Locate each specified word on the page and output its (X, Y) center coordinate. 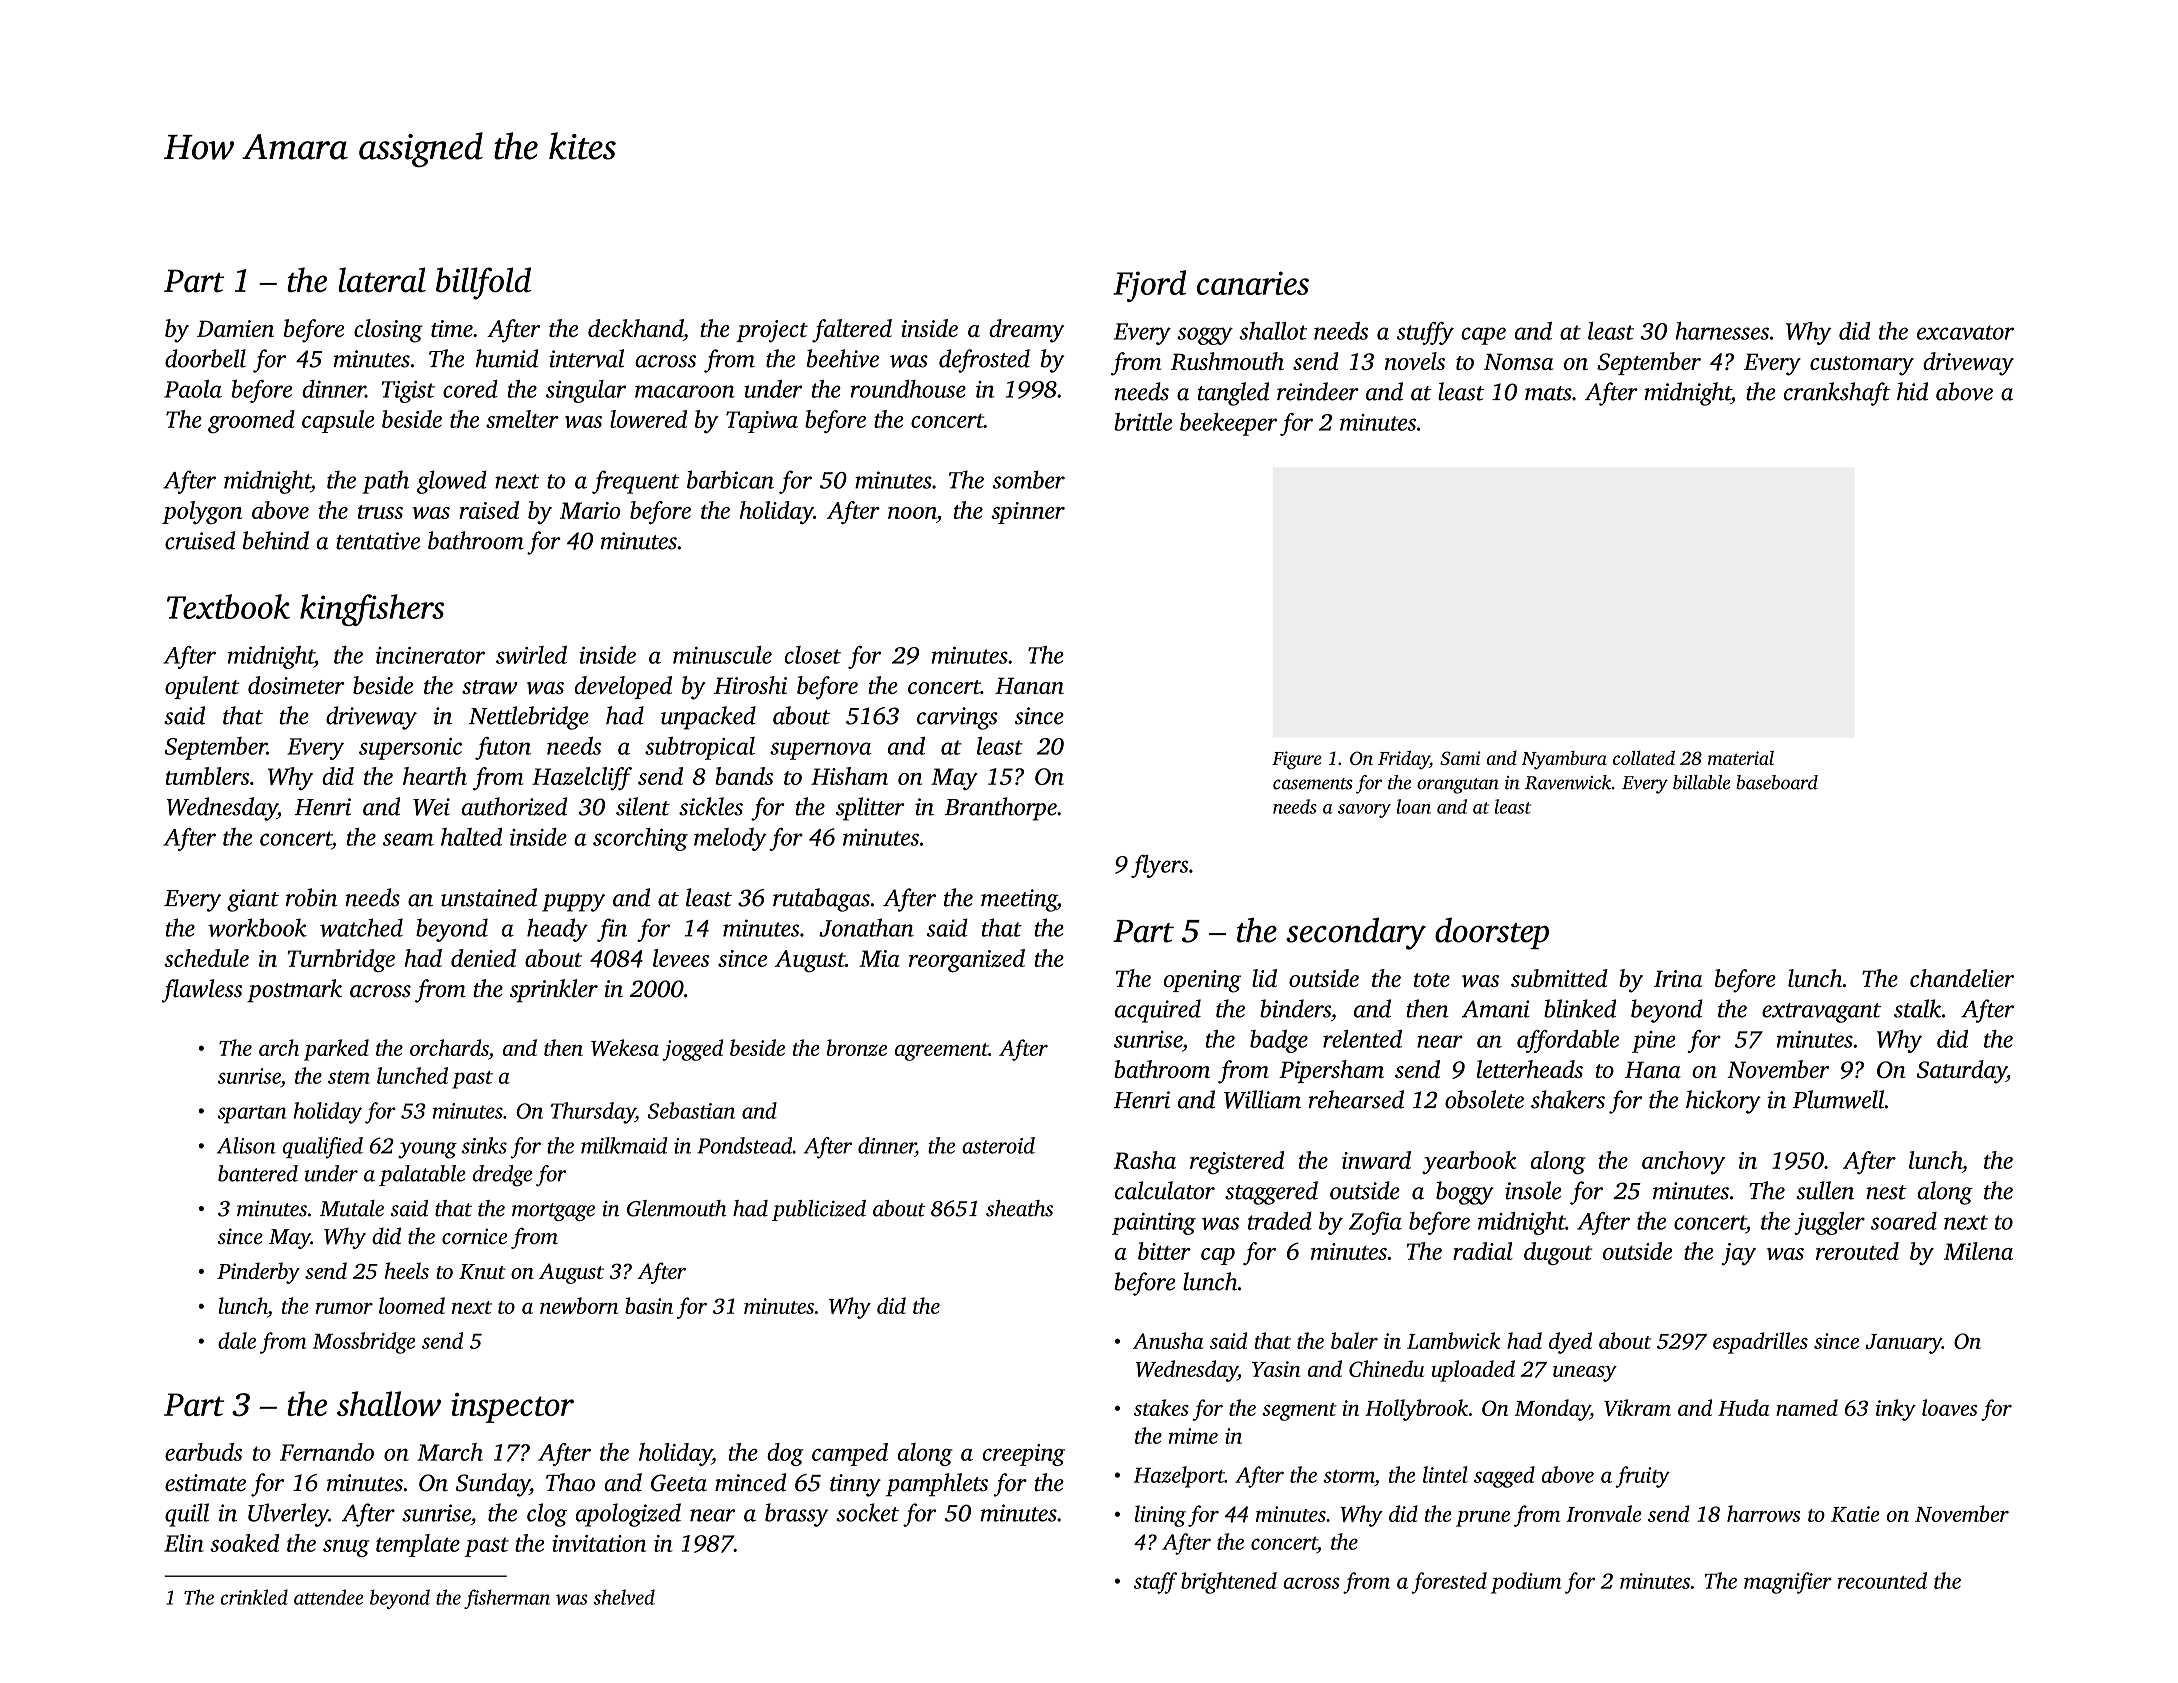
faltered (852, 331)
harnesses (1722, 331)
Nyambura (1564, 760)
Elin (184, 1543)
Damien (235, 328)
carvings (957, 718)
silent (643, 806)
